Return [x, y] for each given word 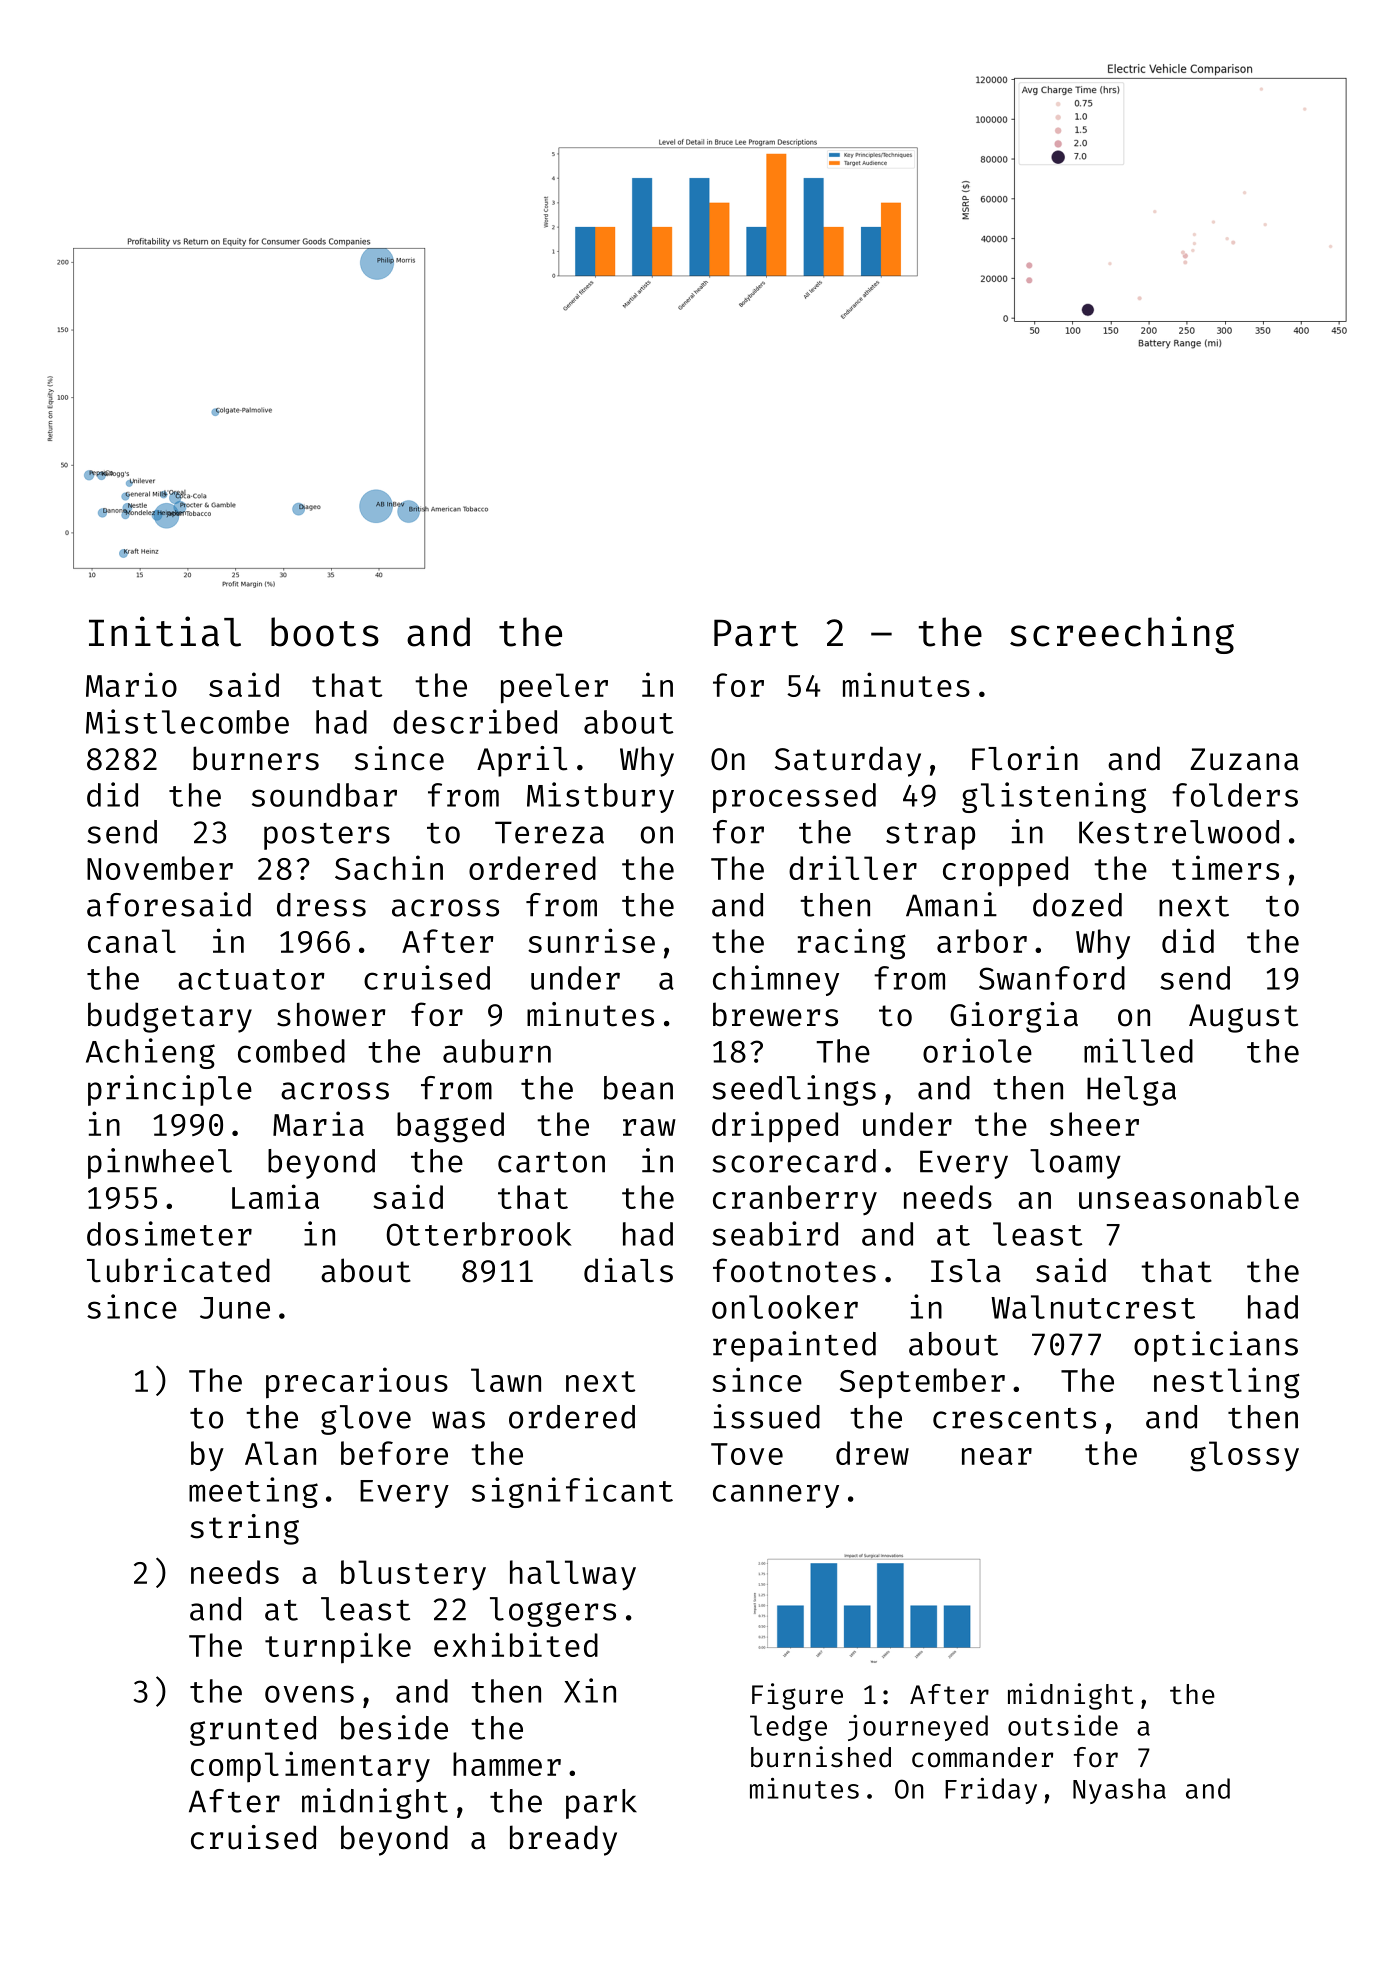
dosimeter [169, 1233]
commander [982, 1757]
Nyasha [1119, 1791]
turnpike [338, 1648]
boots [325, 632]
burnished [821, 1757]
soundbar [324, 795]
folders [1235, 795]
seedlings [794, 1090]
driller [853, 867]
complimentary [310, 1766]
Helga [1131, 1091]
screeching [1122, 635]
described [475, 721]
